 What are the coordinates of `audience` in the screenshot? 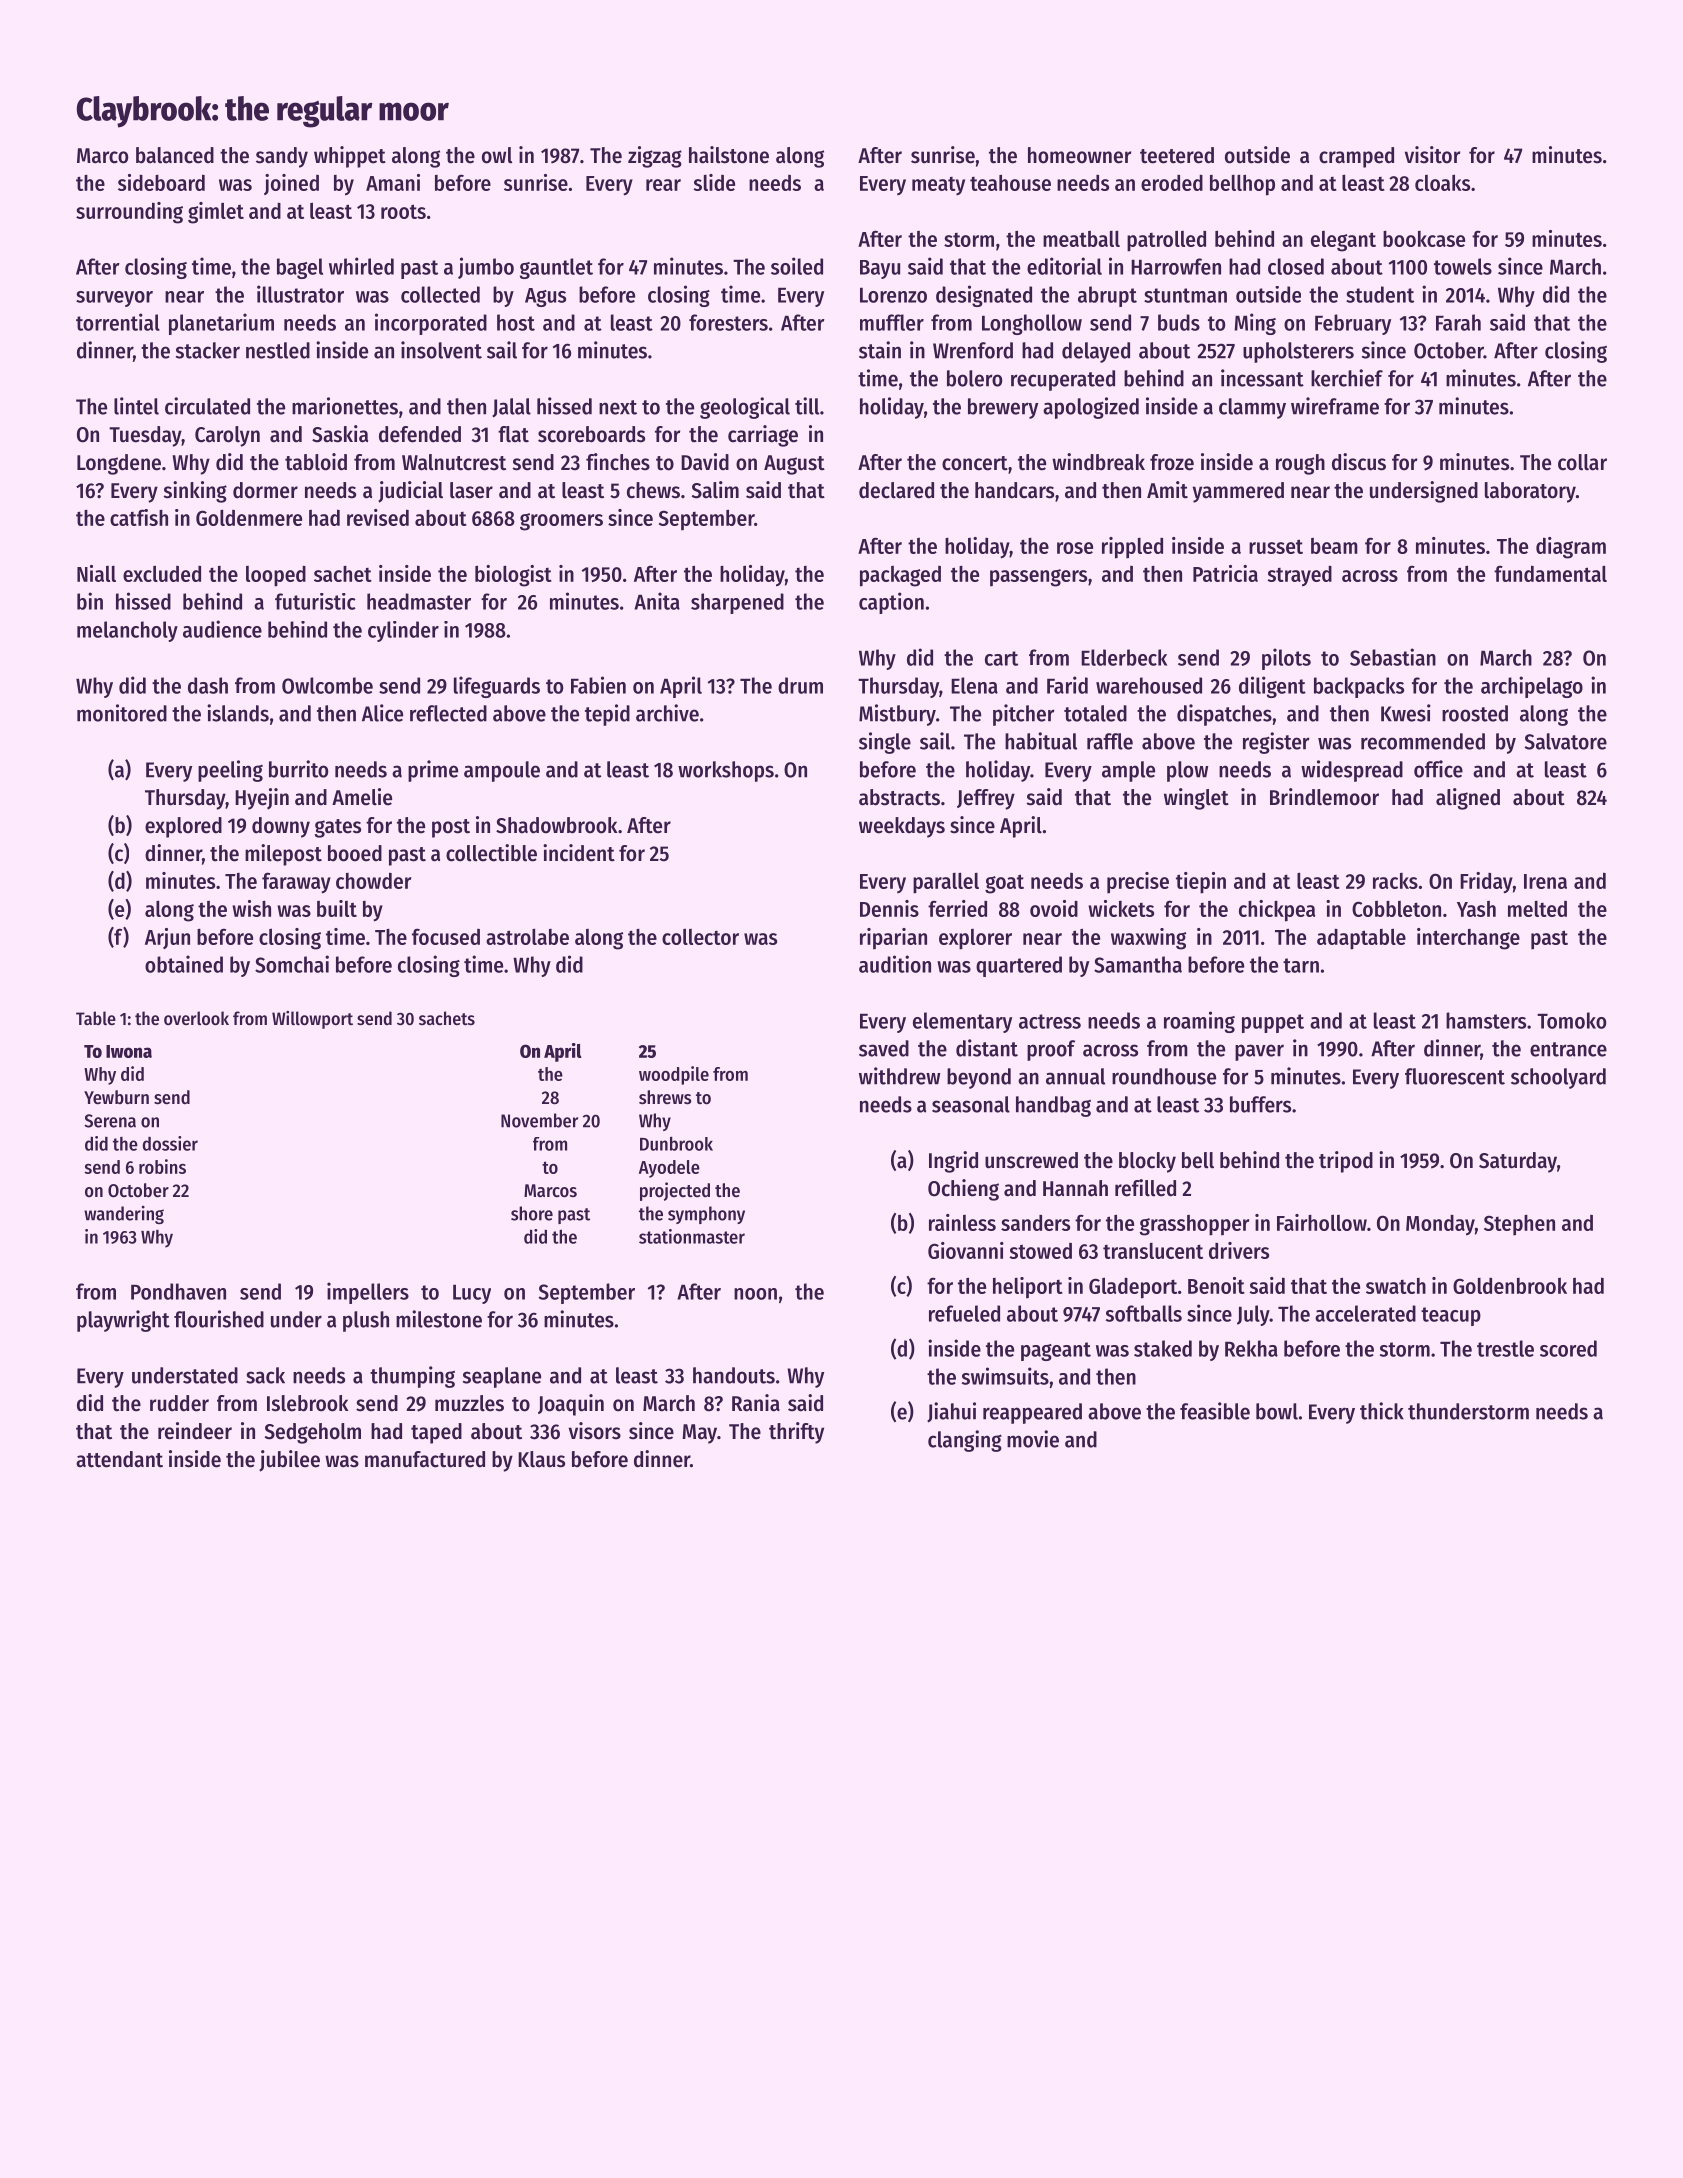 It's located at (222, 629).
